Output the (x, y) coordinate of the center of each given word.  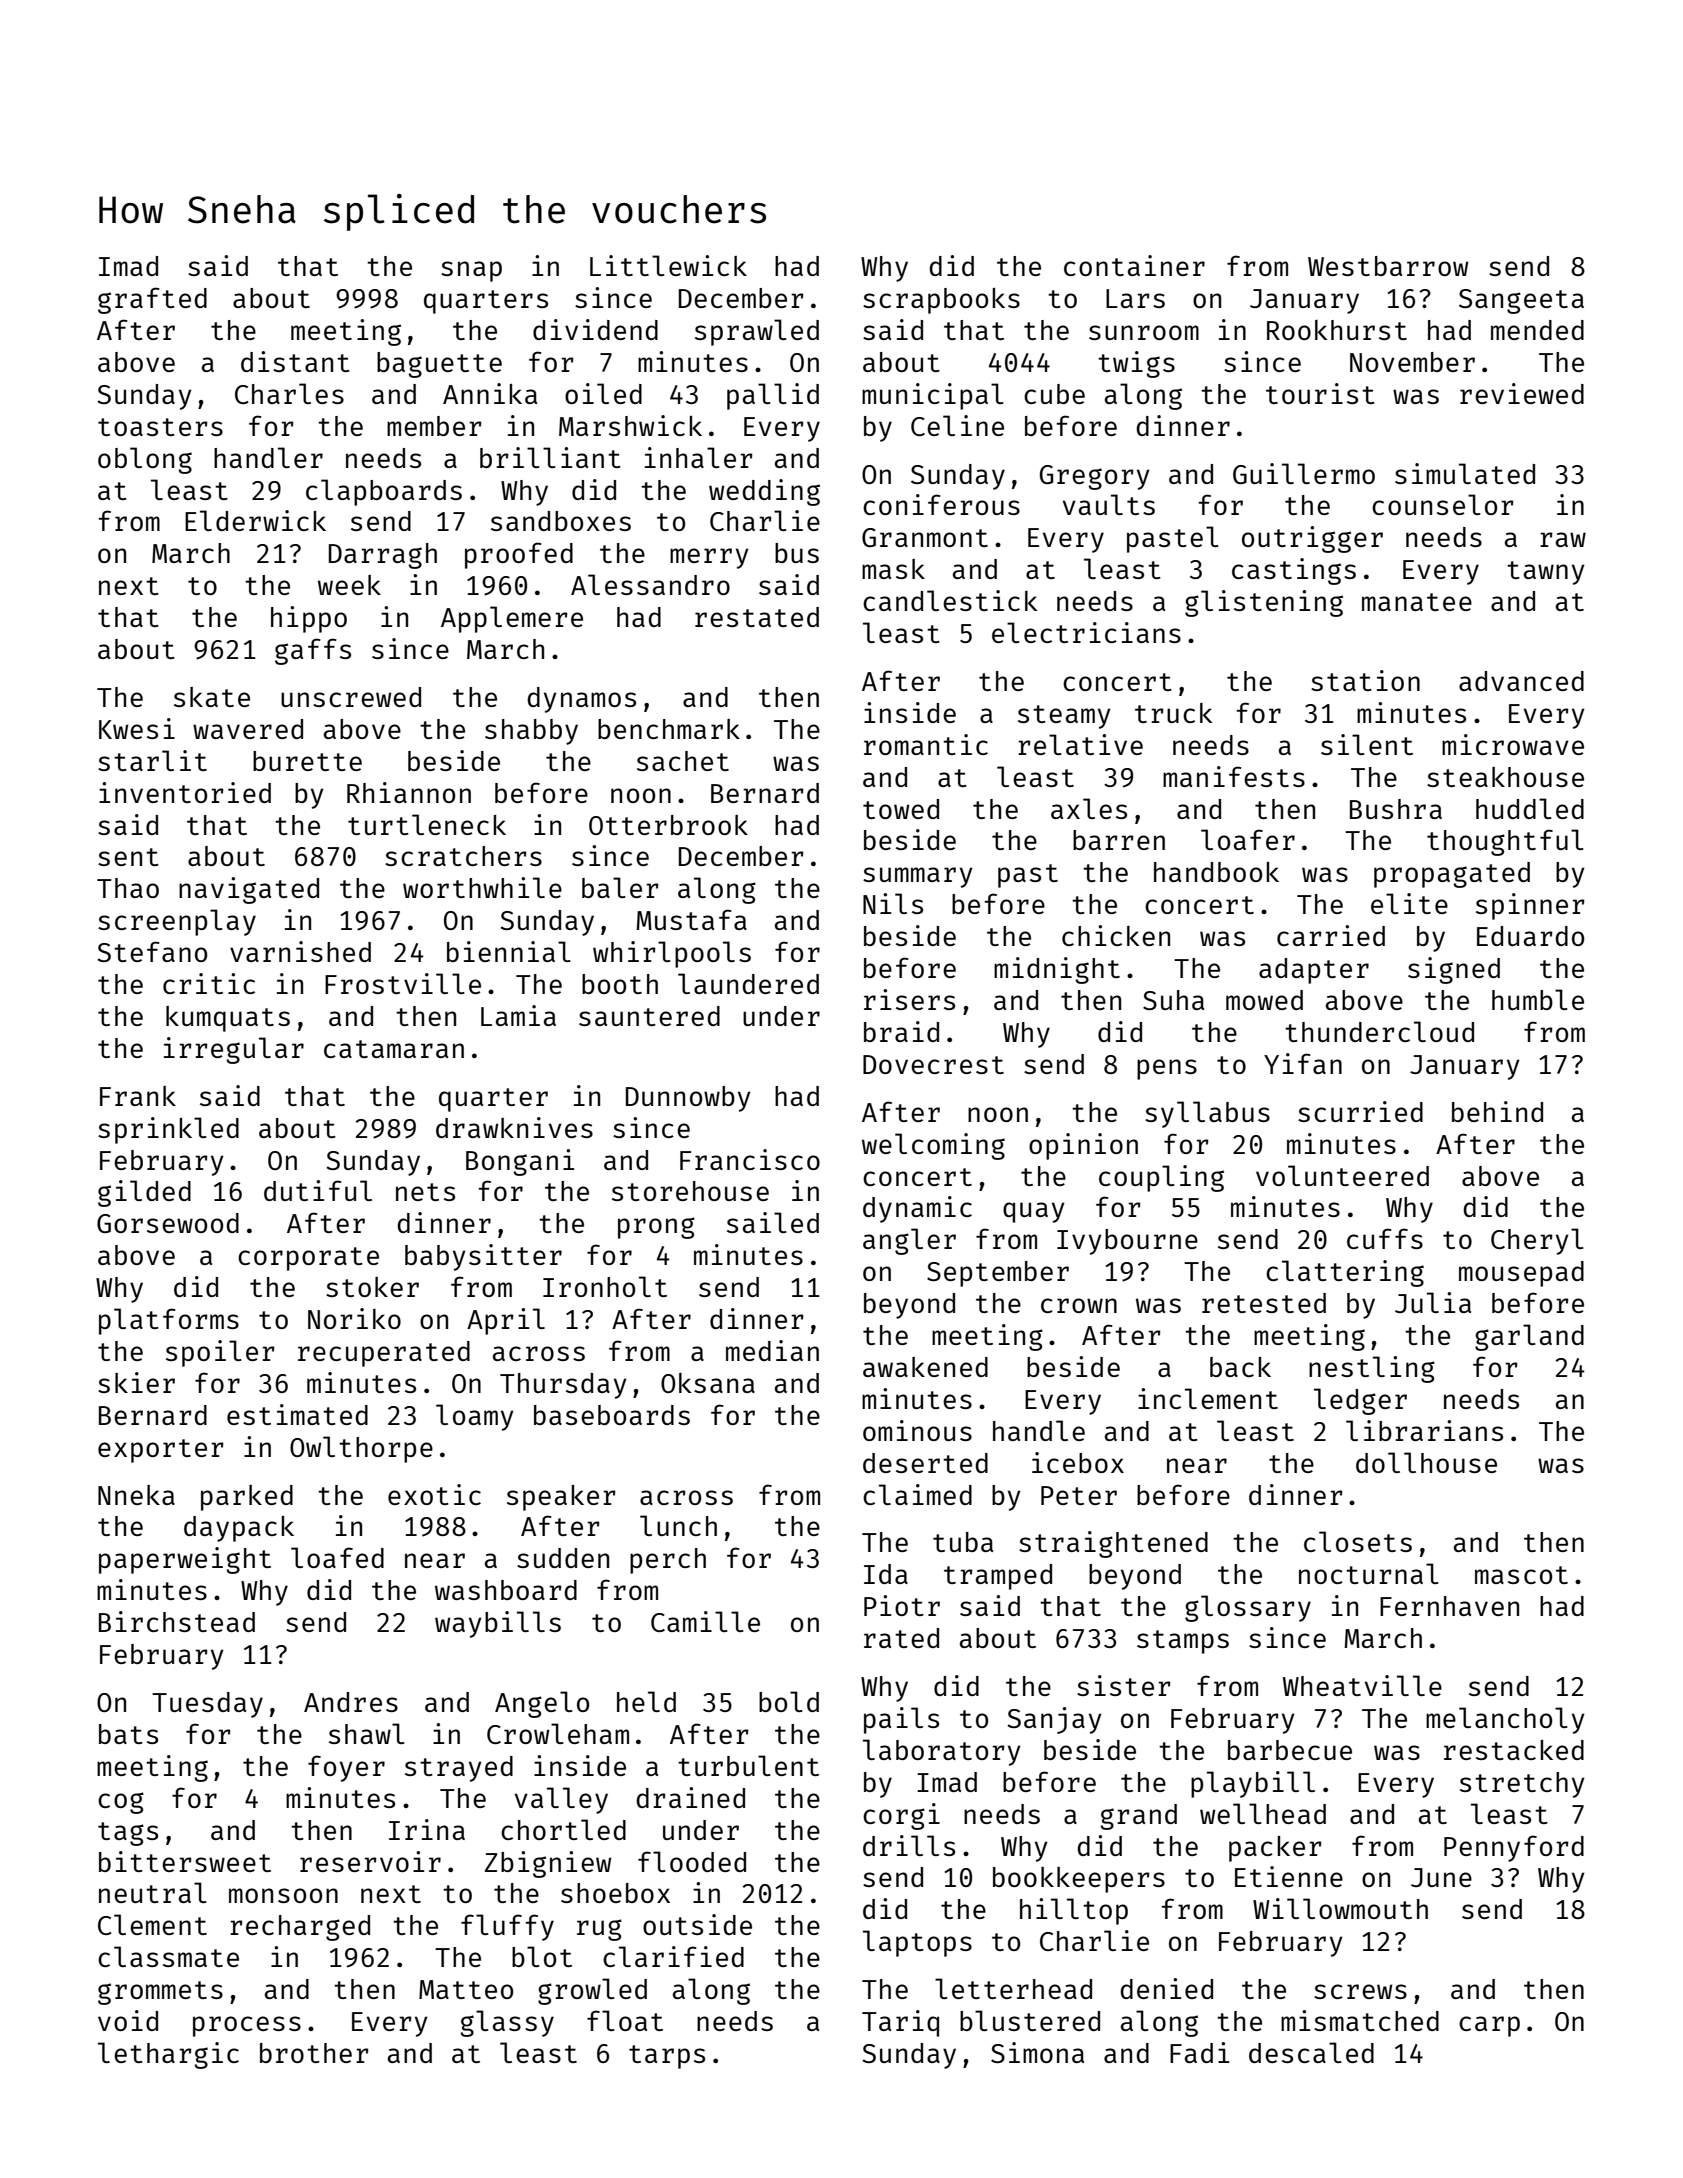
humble (1538, 999)
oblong (145, 460)
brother (314, 2053)
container (1134, 265)
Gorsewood (168, 1223)
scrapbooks (941, 301)
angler (909, 1241)
